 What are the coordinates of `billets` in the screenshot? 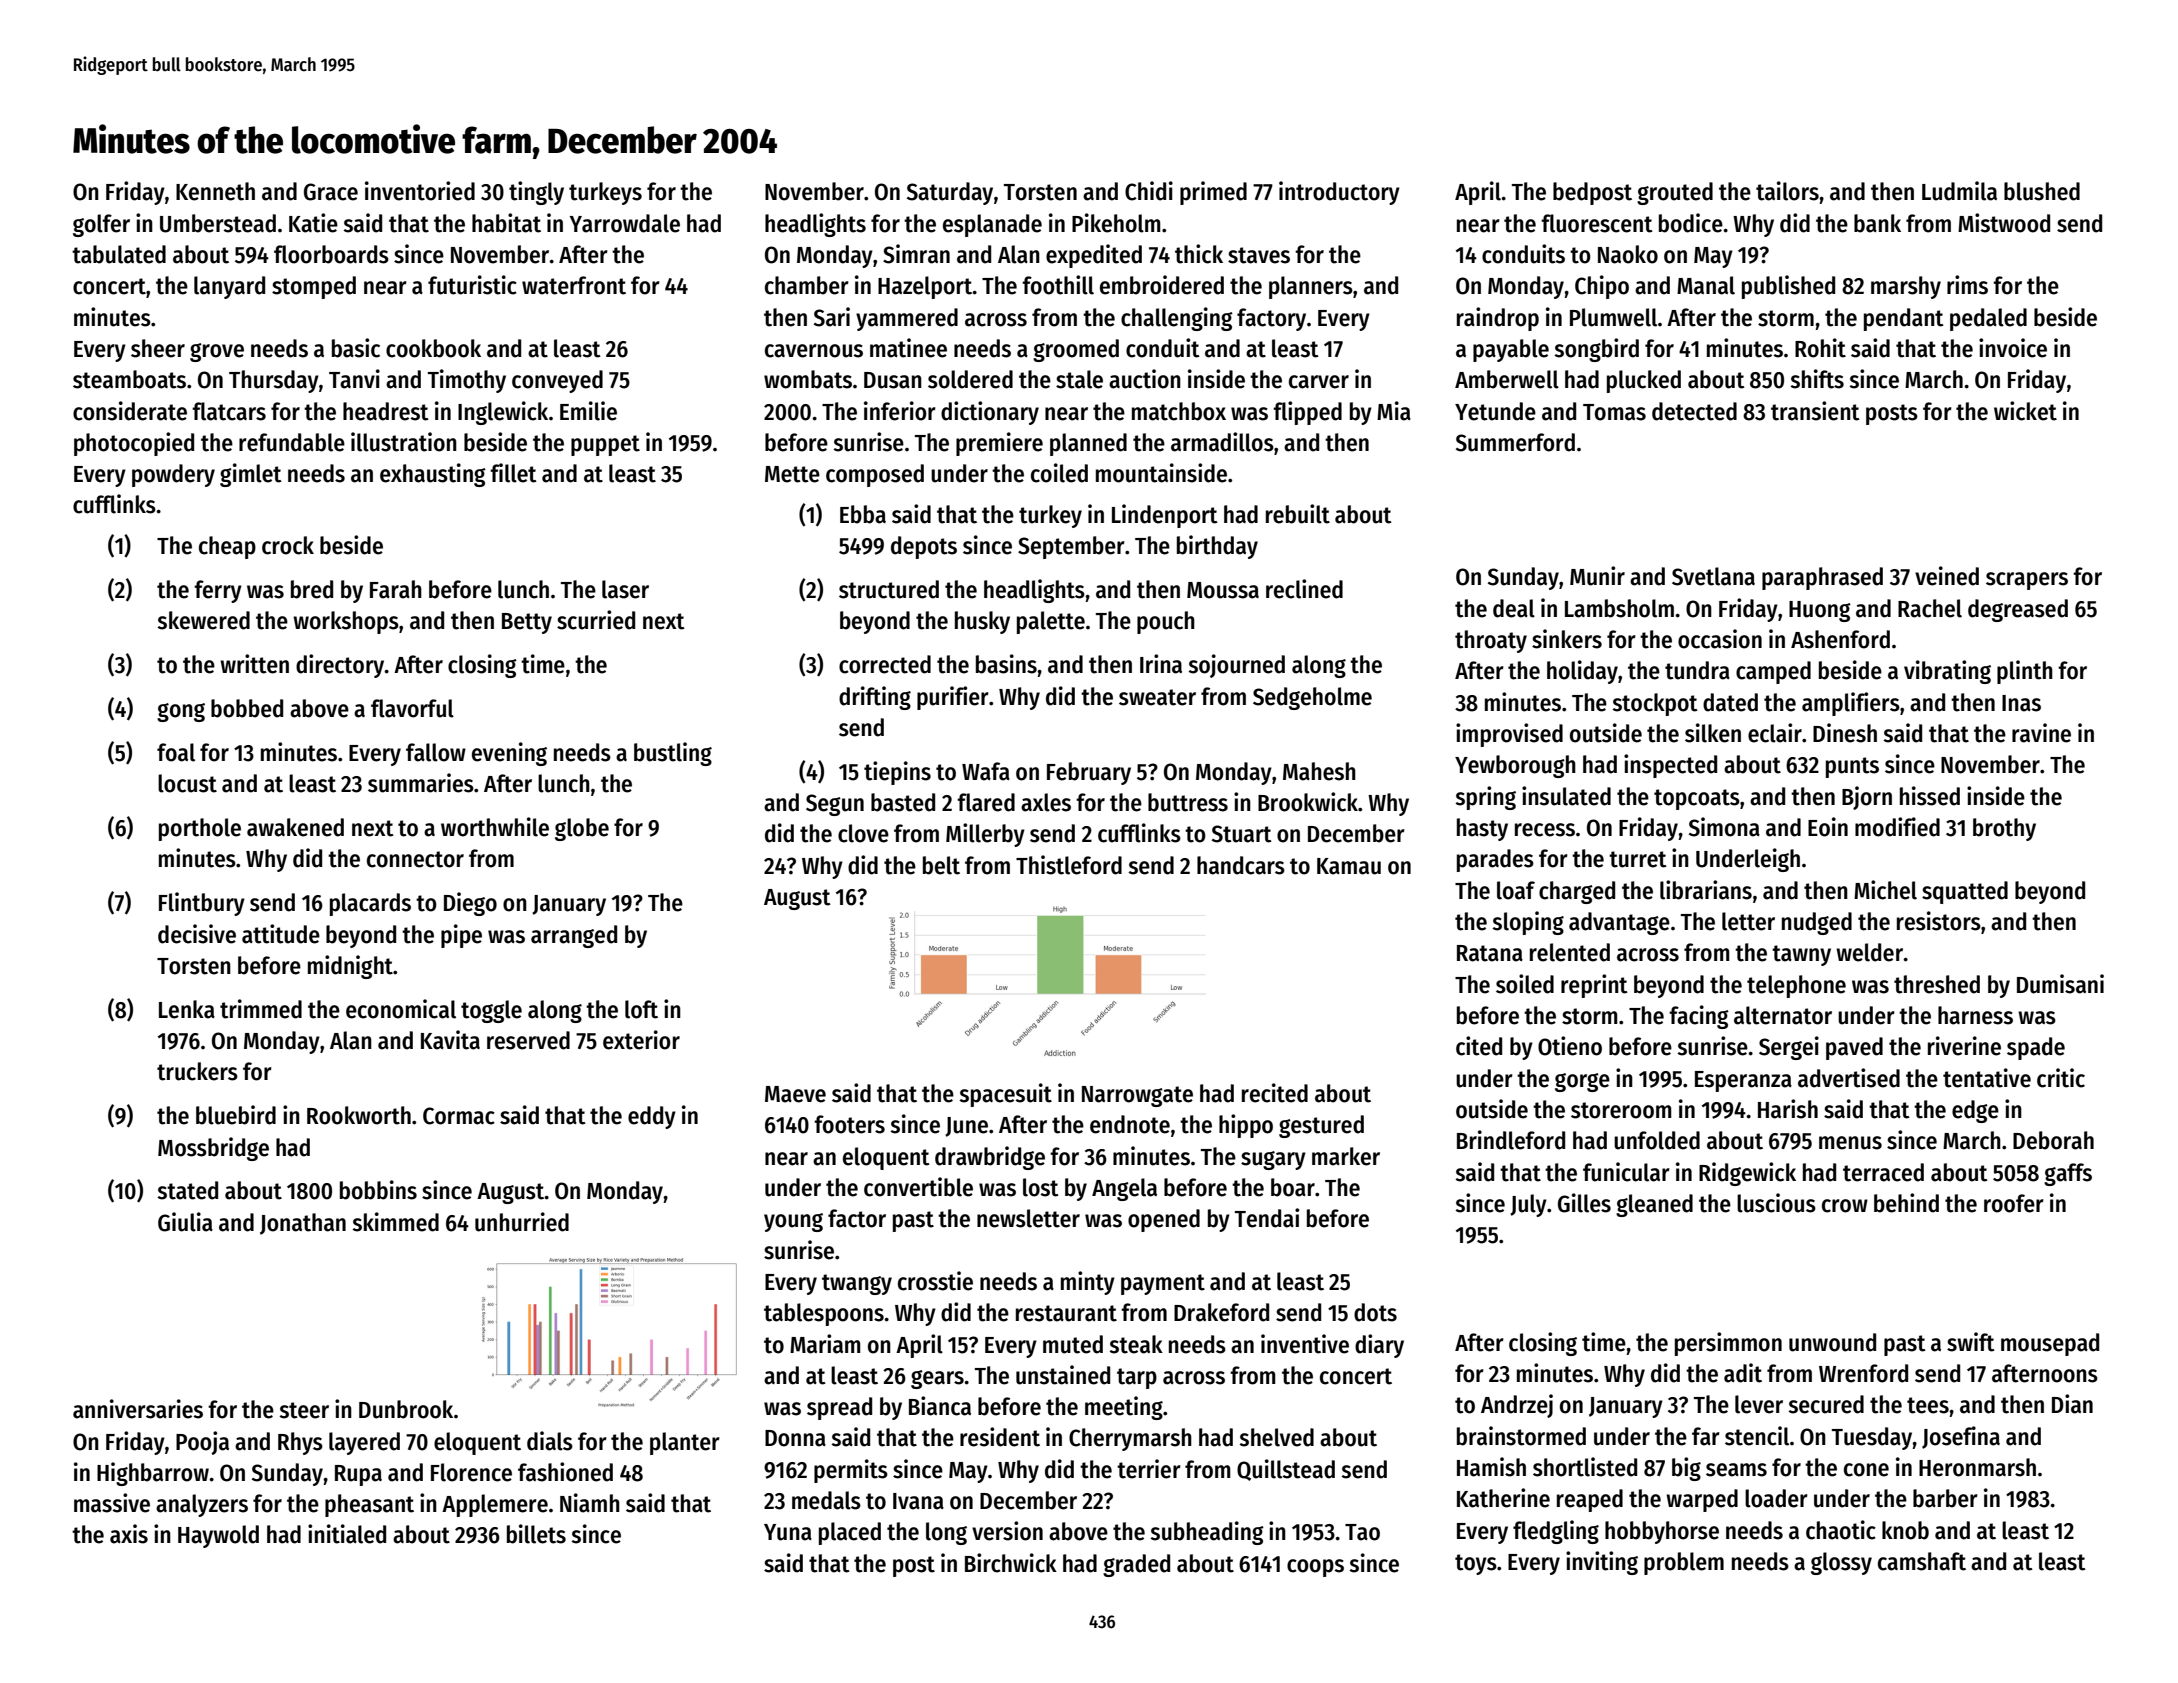 It's located at (536, 1534).
